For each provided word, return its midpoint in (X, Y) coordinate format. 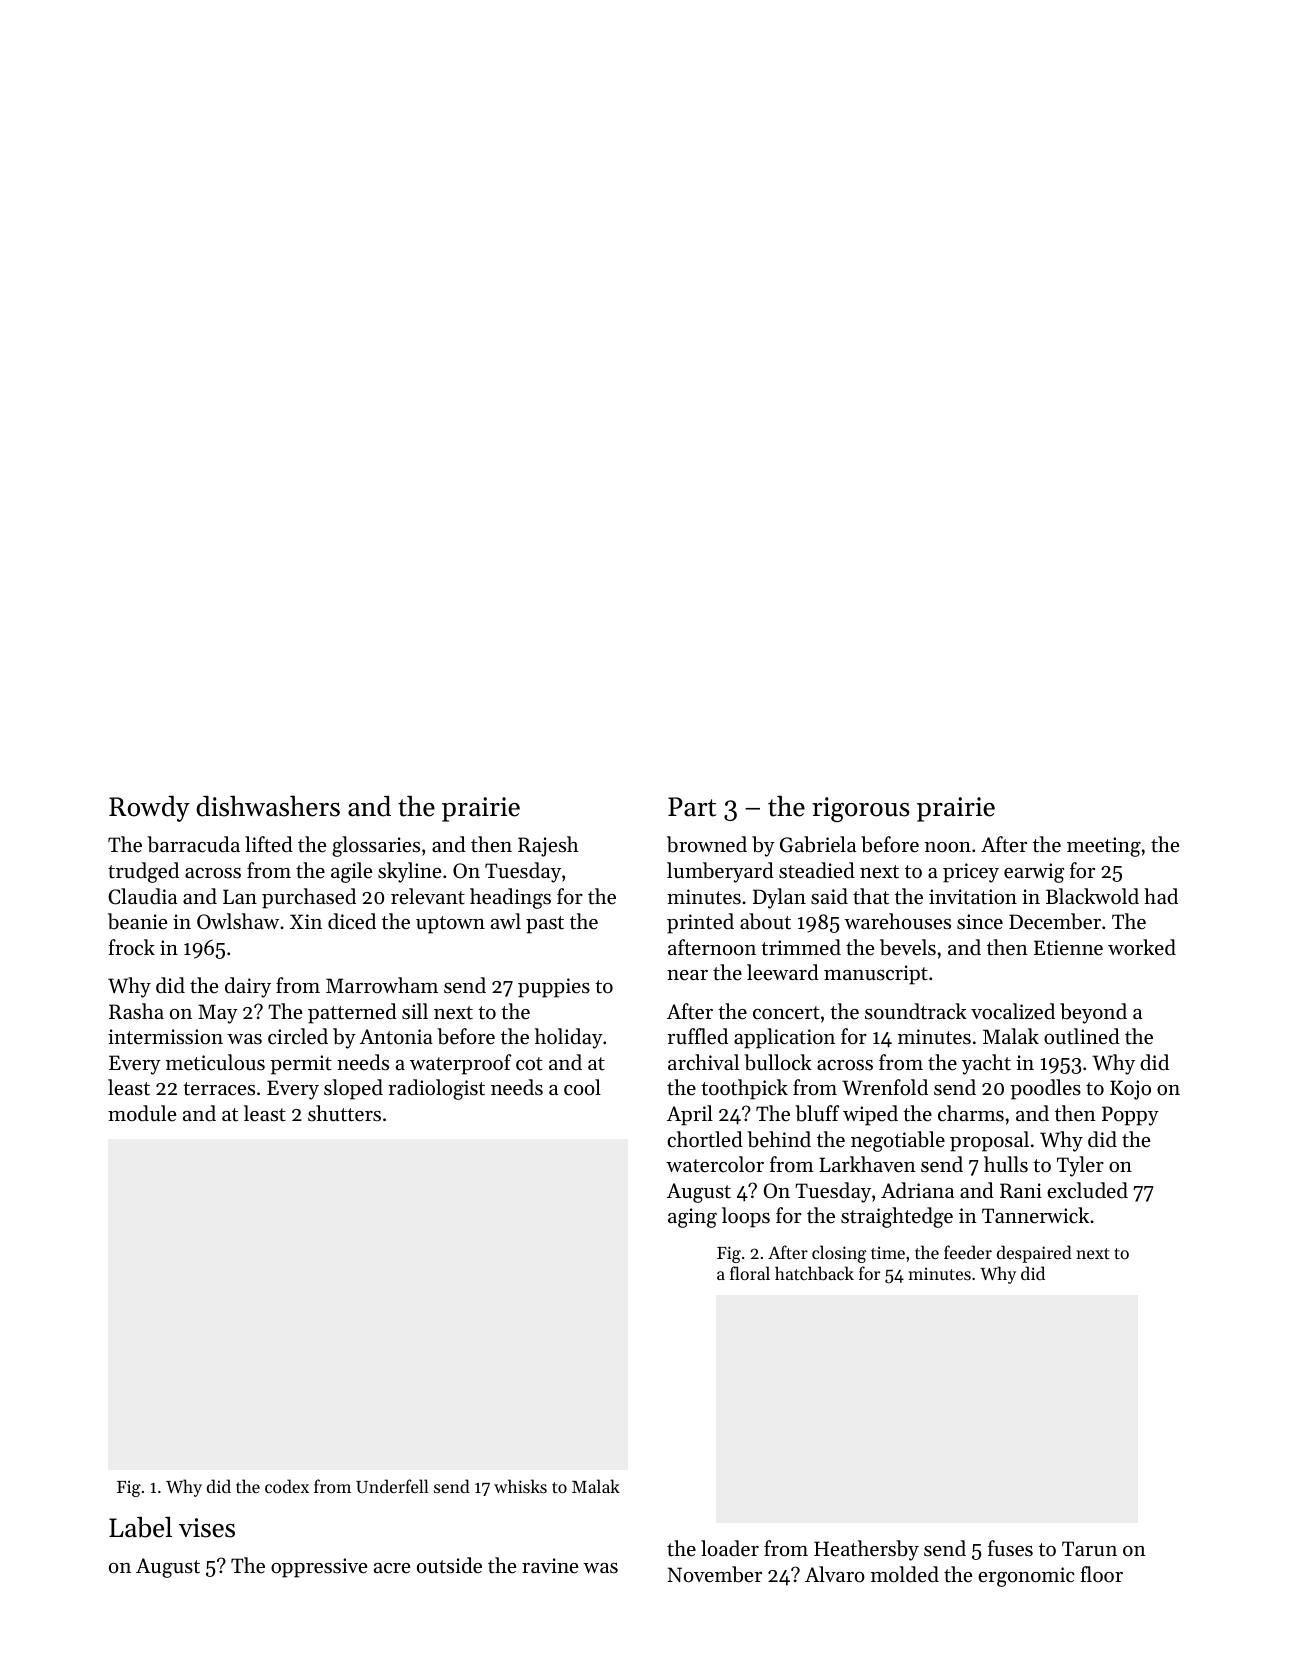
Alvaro (835, 1574)
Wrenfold (885, 1087)
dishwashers (268, 806)
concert (786, 1013)
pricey (971, 873)
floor (1101, 1574)
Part (692, 807)
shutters (344, 1113)
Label (140, 1527)
